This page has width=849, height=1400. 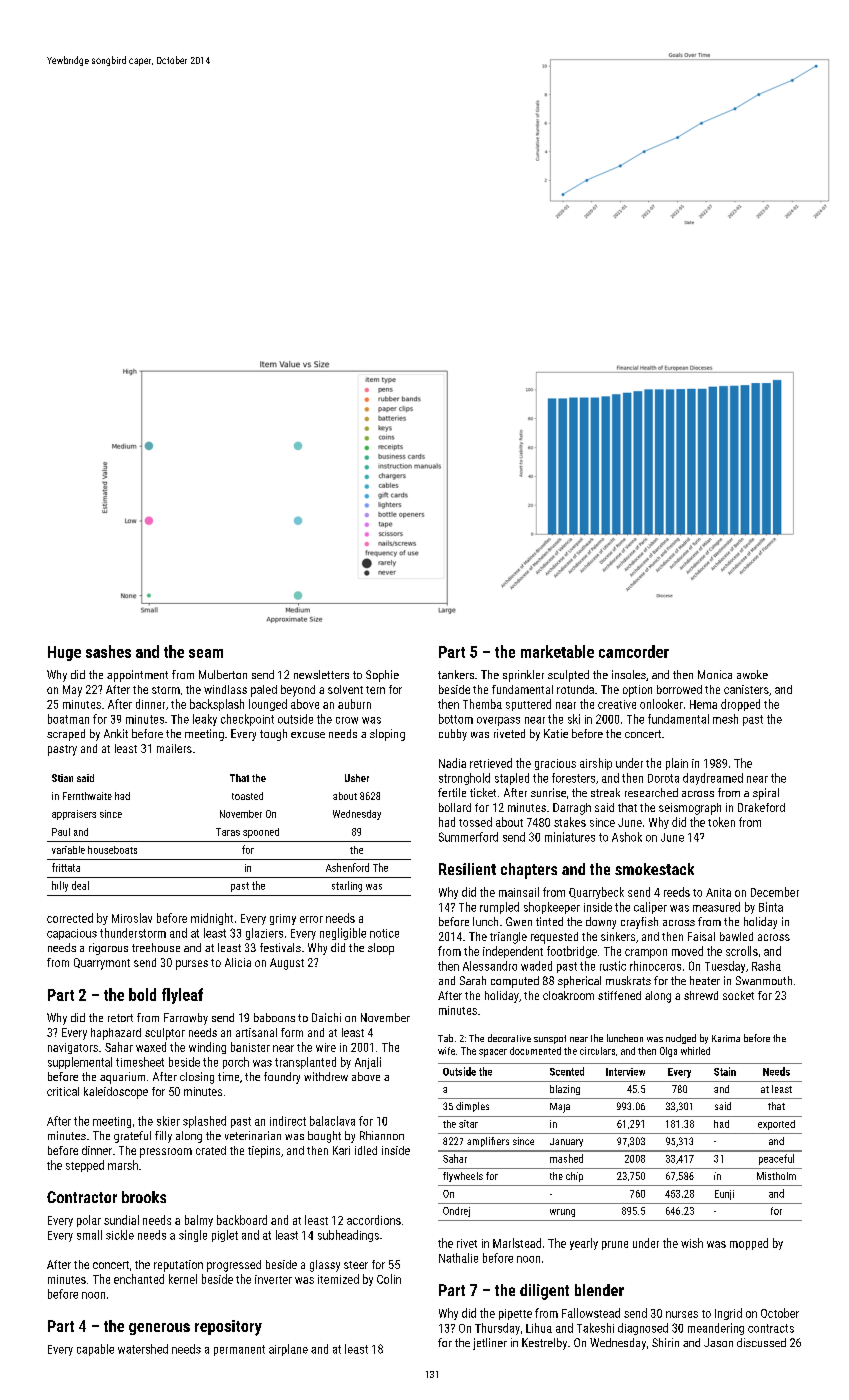 I want to click on transplanted, so click(x=305, y=1063).
